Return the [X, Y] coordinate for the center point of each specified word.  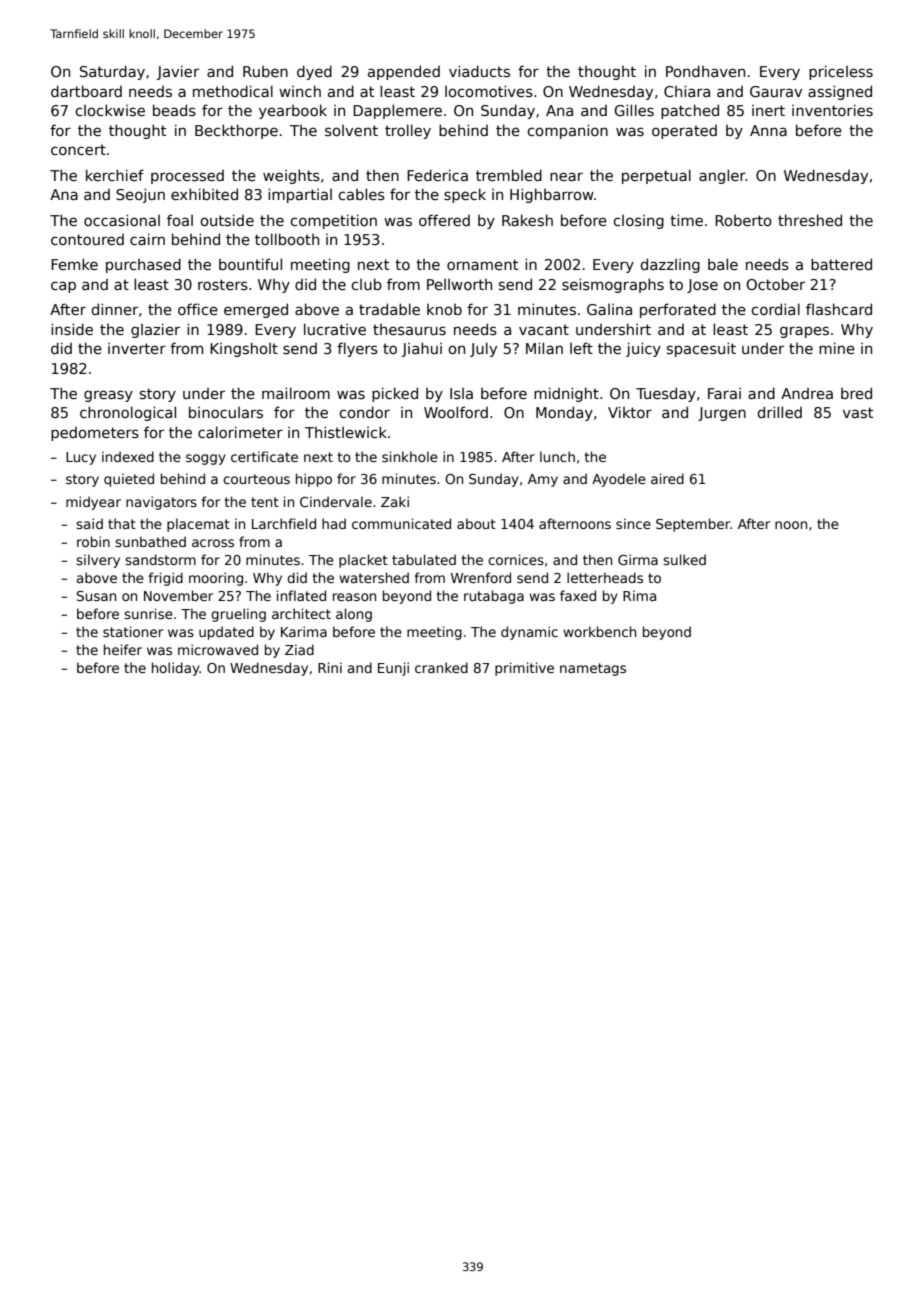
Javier [178, 72]
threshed [810, 220]
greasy [108, 396]
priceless [841, 72]
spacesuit [701, 349]
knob [444, 309]
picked [395, 394]
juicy [643, 349]
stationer [133, 631]
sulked [684, 559]
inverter [137, 348]
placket [363, 561]
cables [362, 194]
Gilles [634, 110]
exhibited [204, 194]
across [213, 543]
